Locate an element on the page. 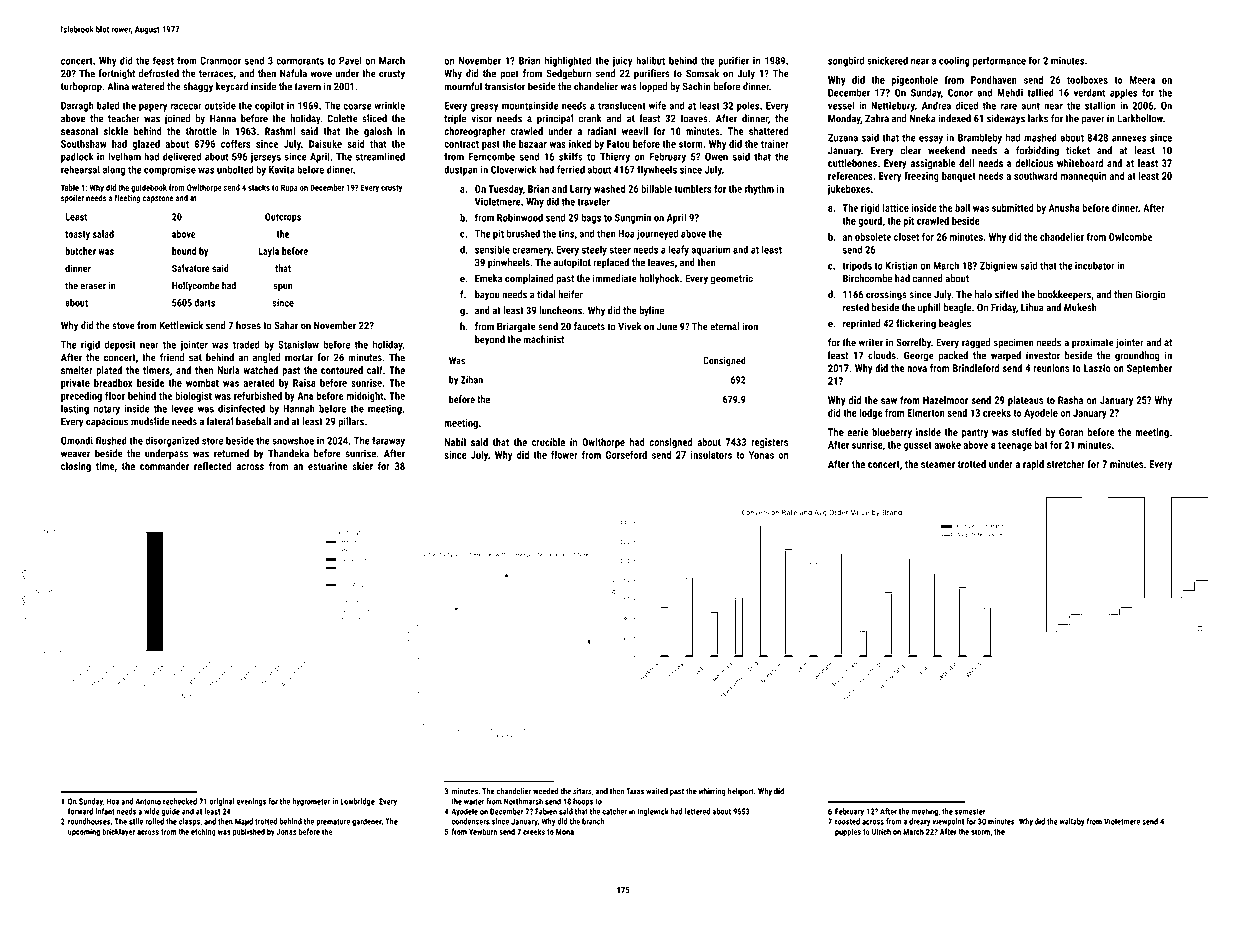 The image size is (1233, 952). wallaby is located at coordinates (1072, 822).
